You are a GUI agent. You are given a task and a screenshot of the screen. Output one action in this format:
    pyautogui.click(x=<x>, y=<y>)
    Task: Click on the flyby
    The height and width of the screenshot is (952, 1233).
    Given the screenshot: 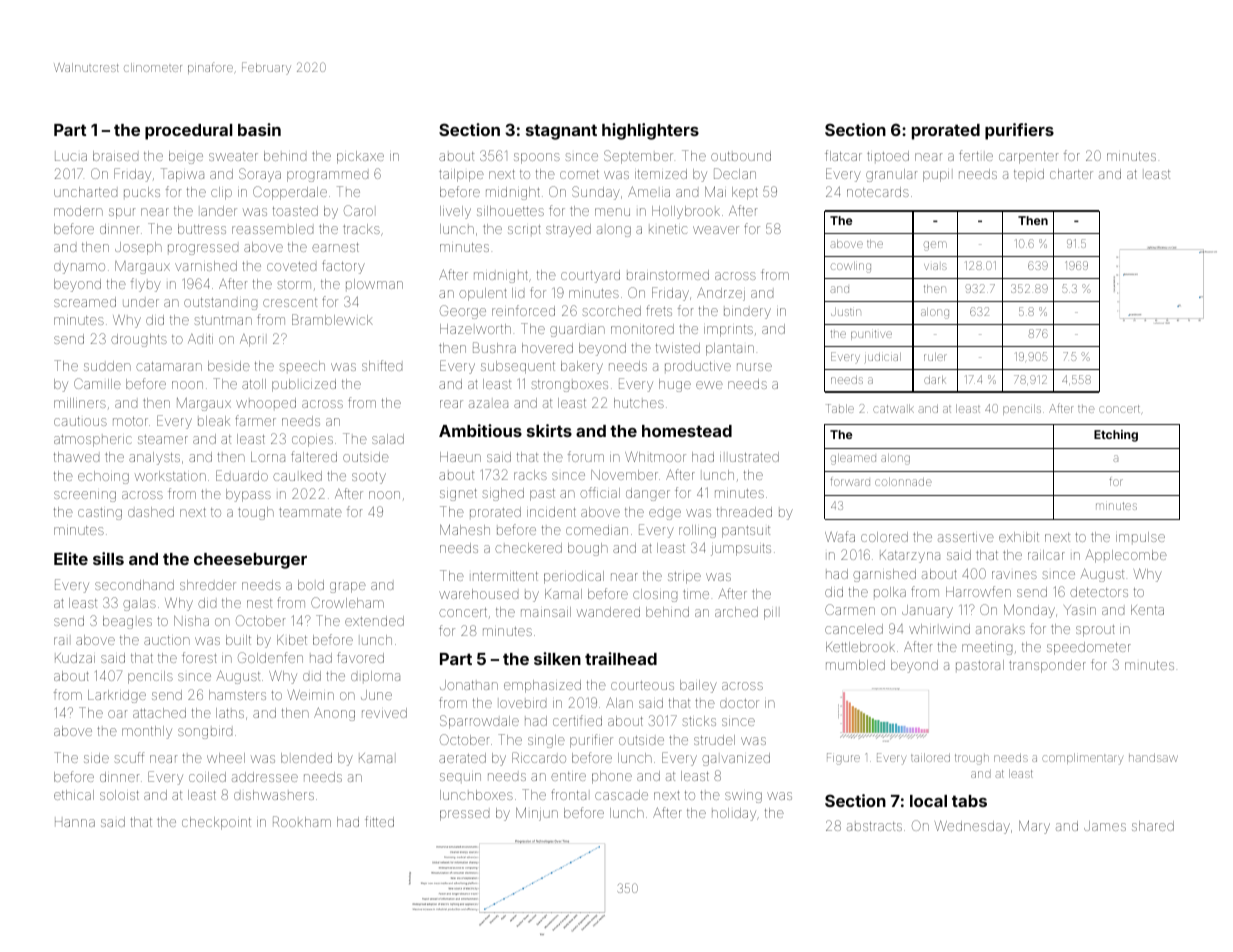 What is the action you would take?
    pyautogui.click(x=146, y=285)
